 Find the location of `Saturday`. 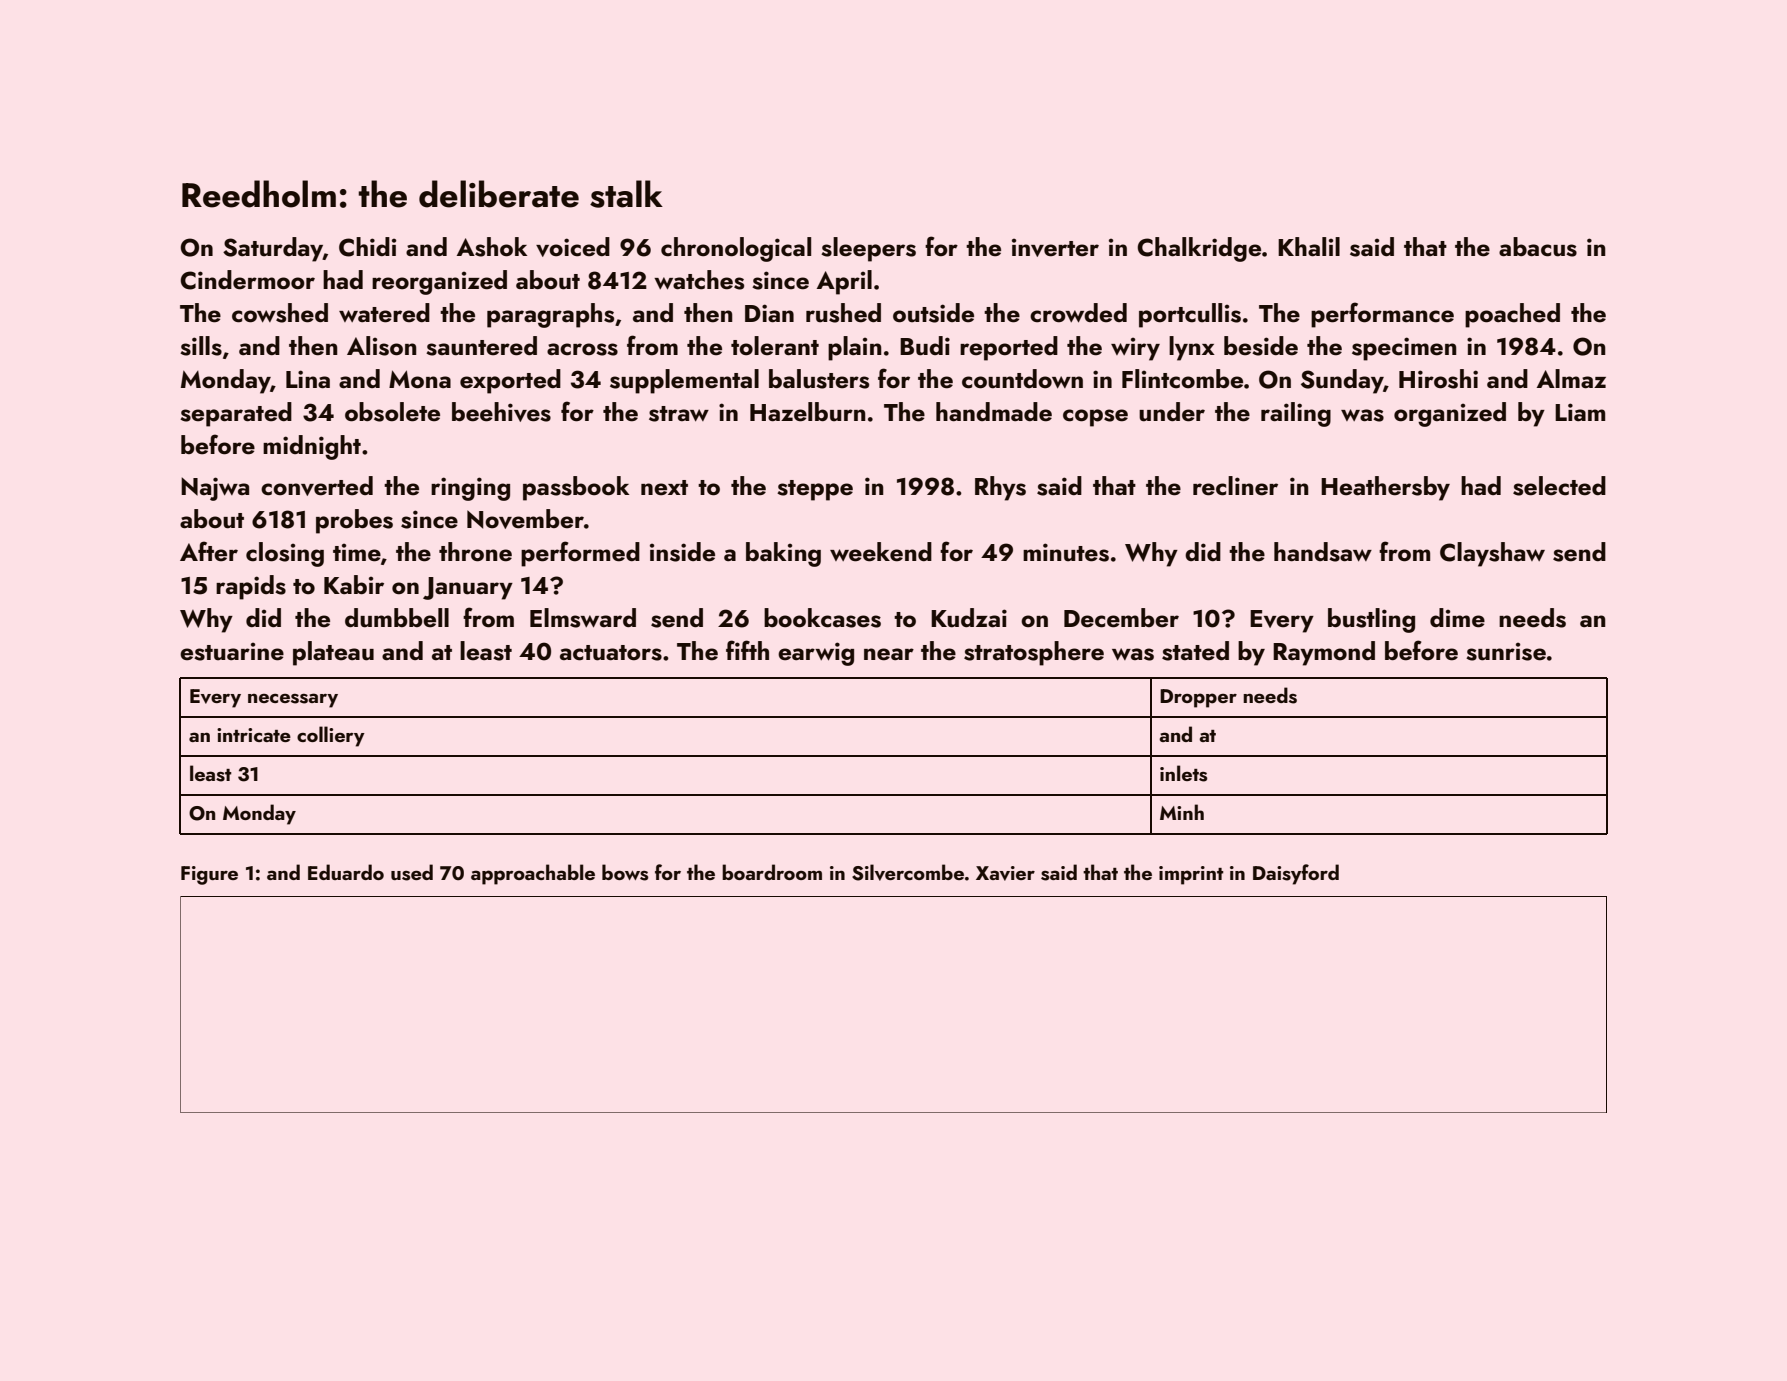

Saturday is located at coordinates (273, 249).
